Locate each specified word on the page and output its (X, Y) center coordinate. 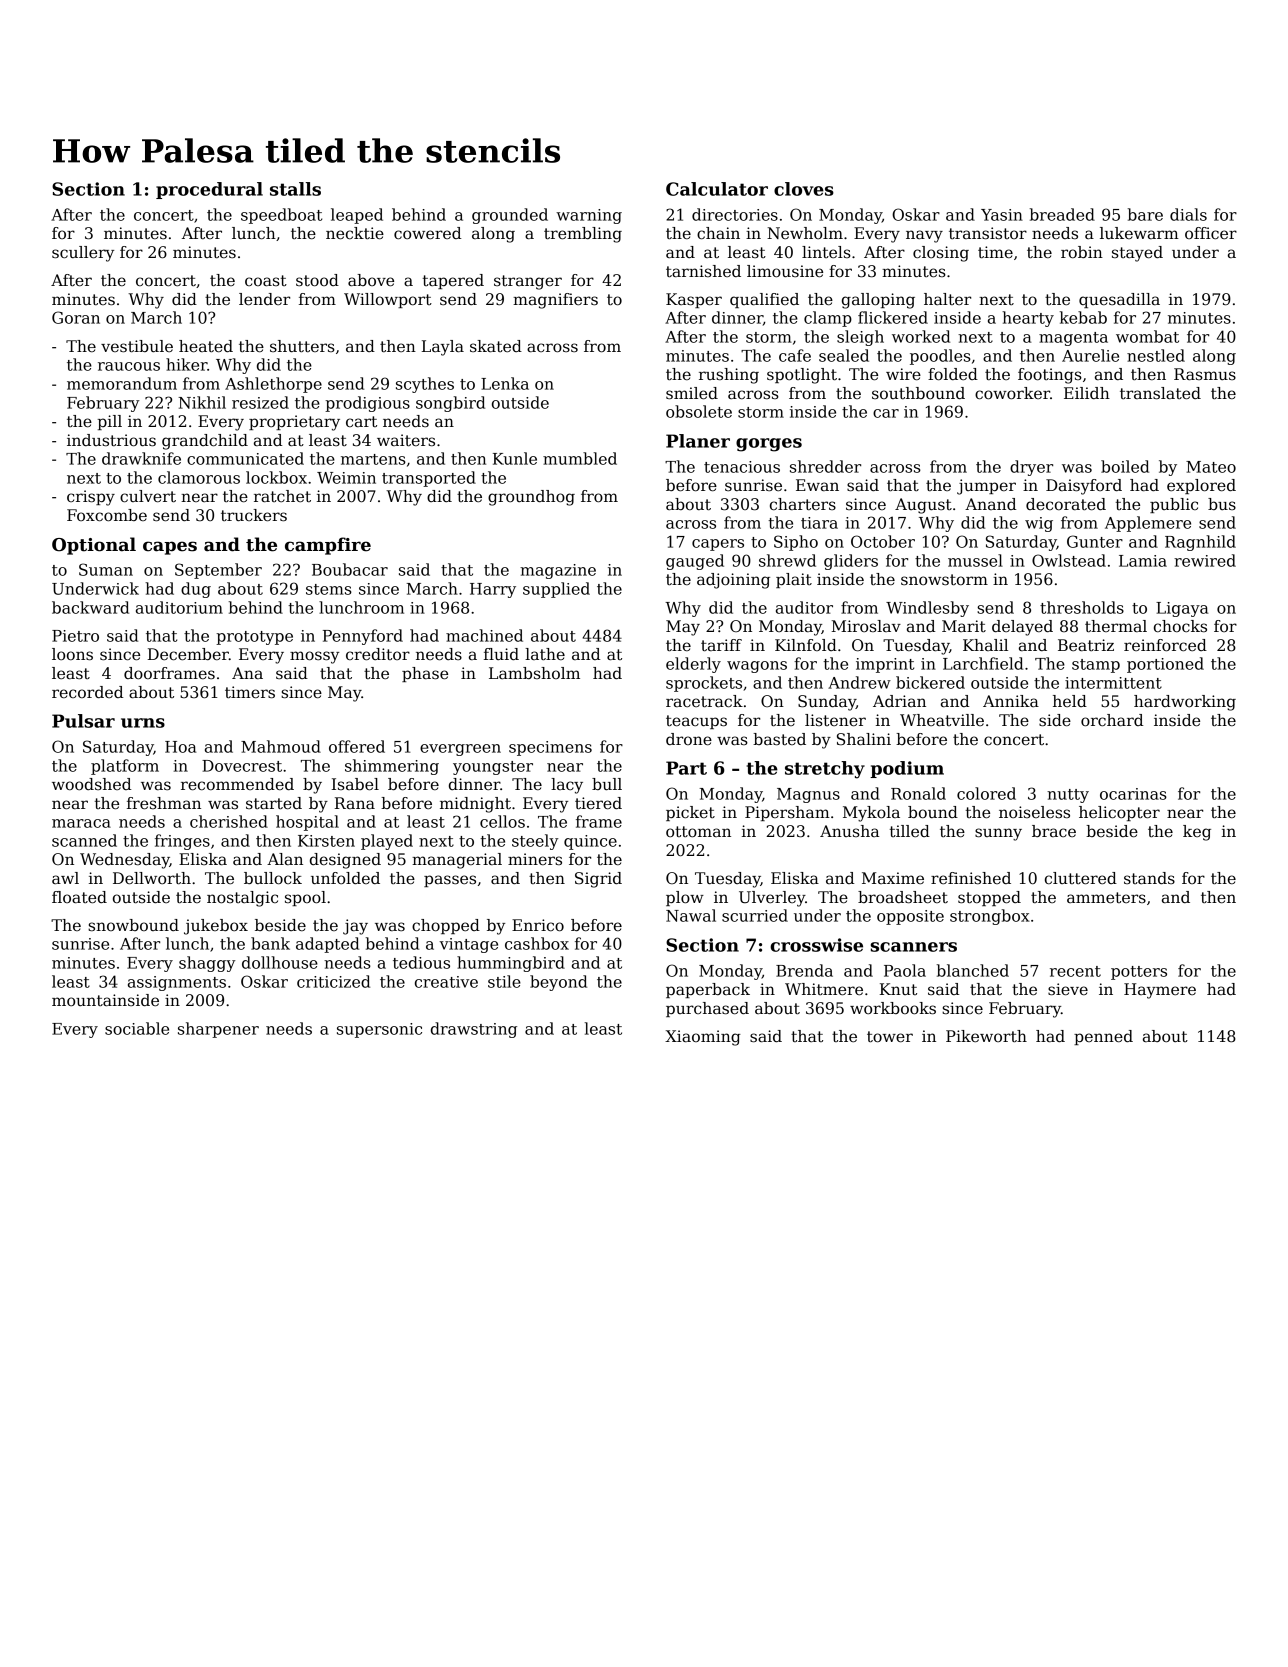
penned (1103, 1037)
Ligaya (1182, 609)
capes (170, 548)
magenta (1073, 339)
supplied (556, 590)
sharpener (218, 1030)
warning (589, 216)
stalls (295, 189)
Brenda (804, 970)
